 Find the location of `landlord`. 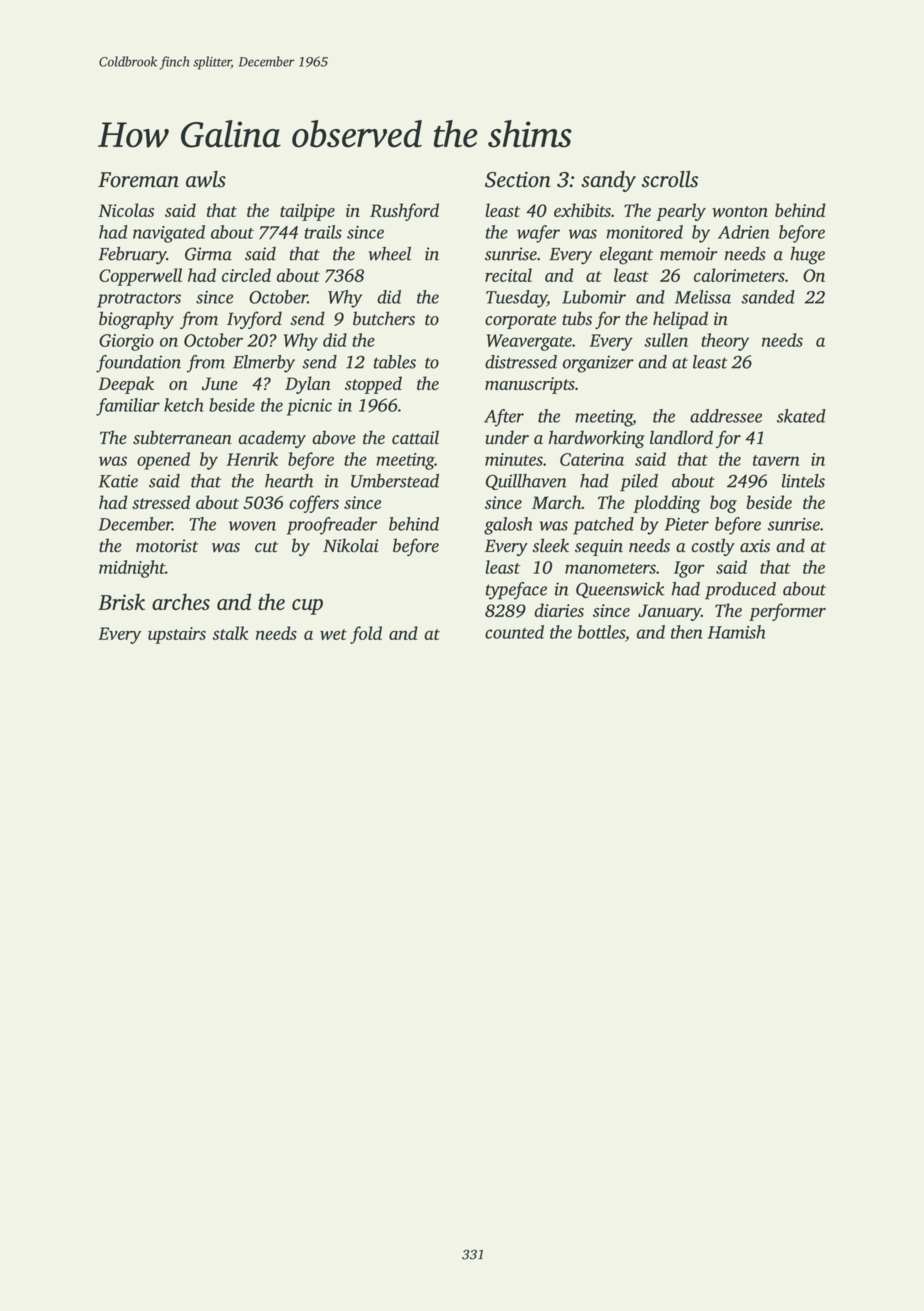

landlord is located at coordinates (681, 437).
